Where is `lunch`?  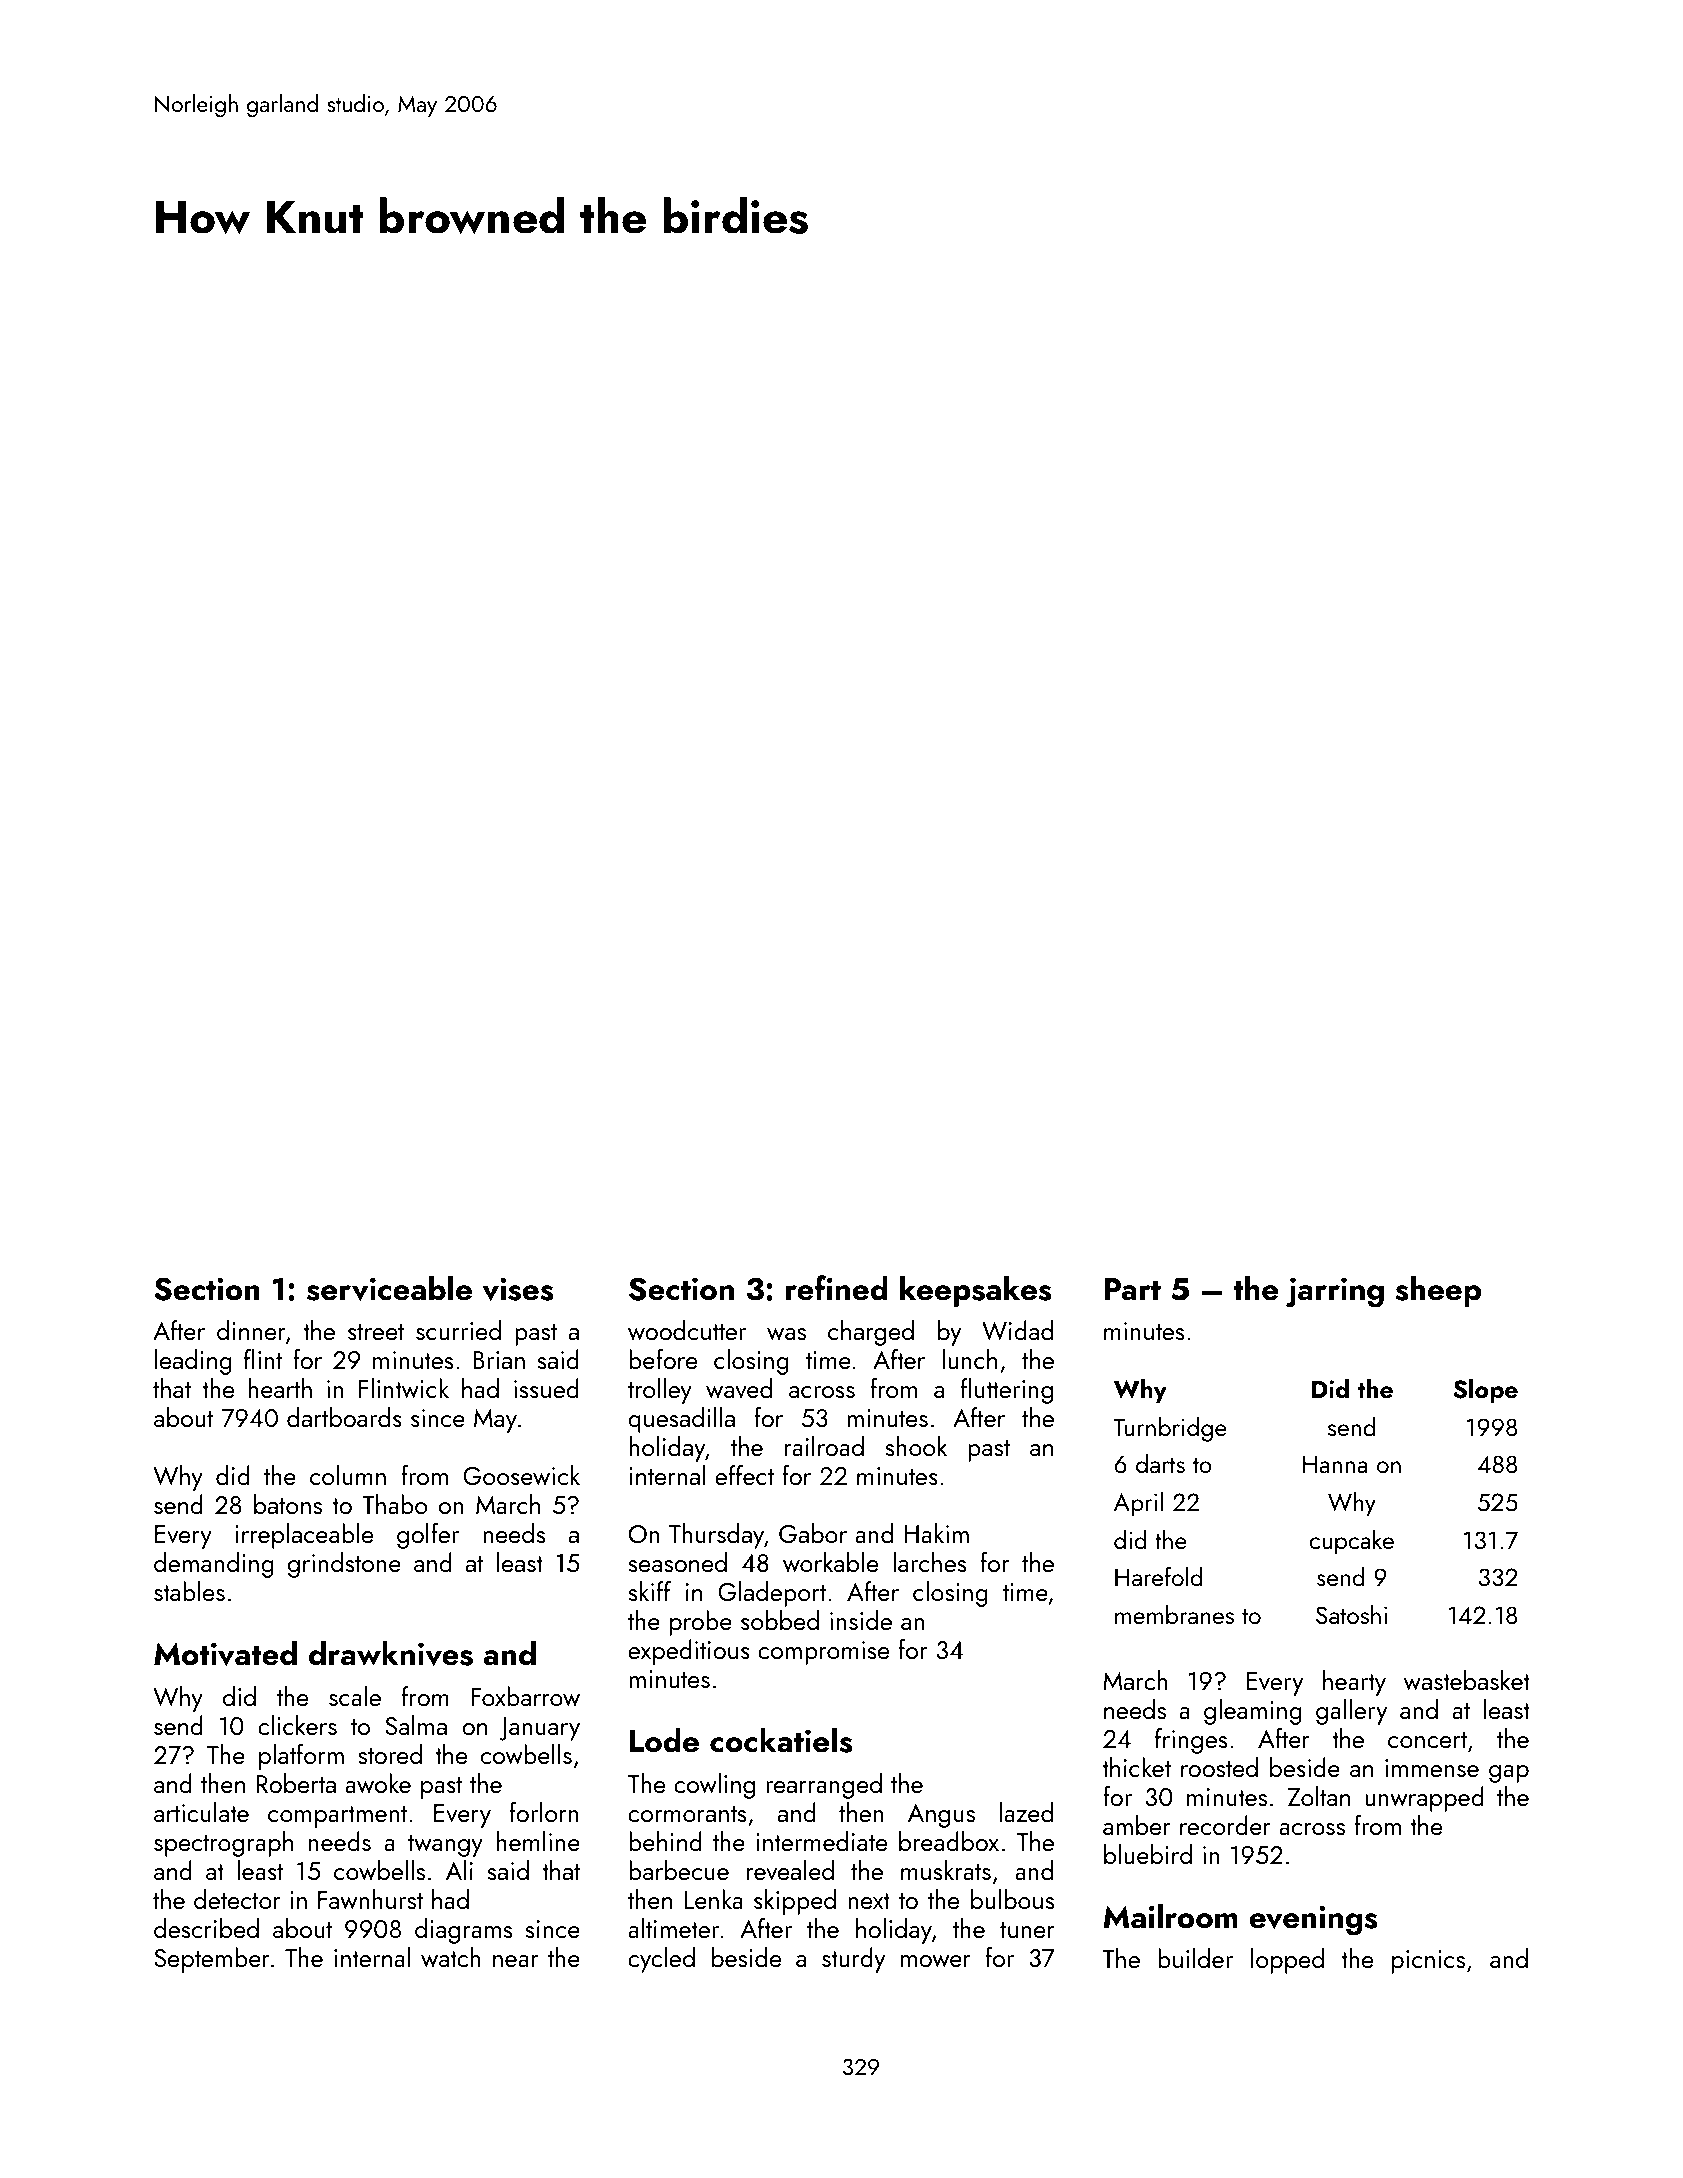
lunch is located at coordinates (970, 1359).
